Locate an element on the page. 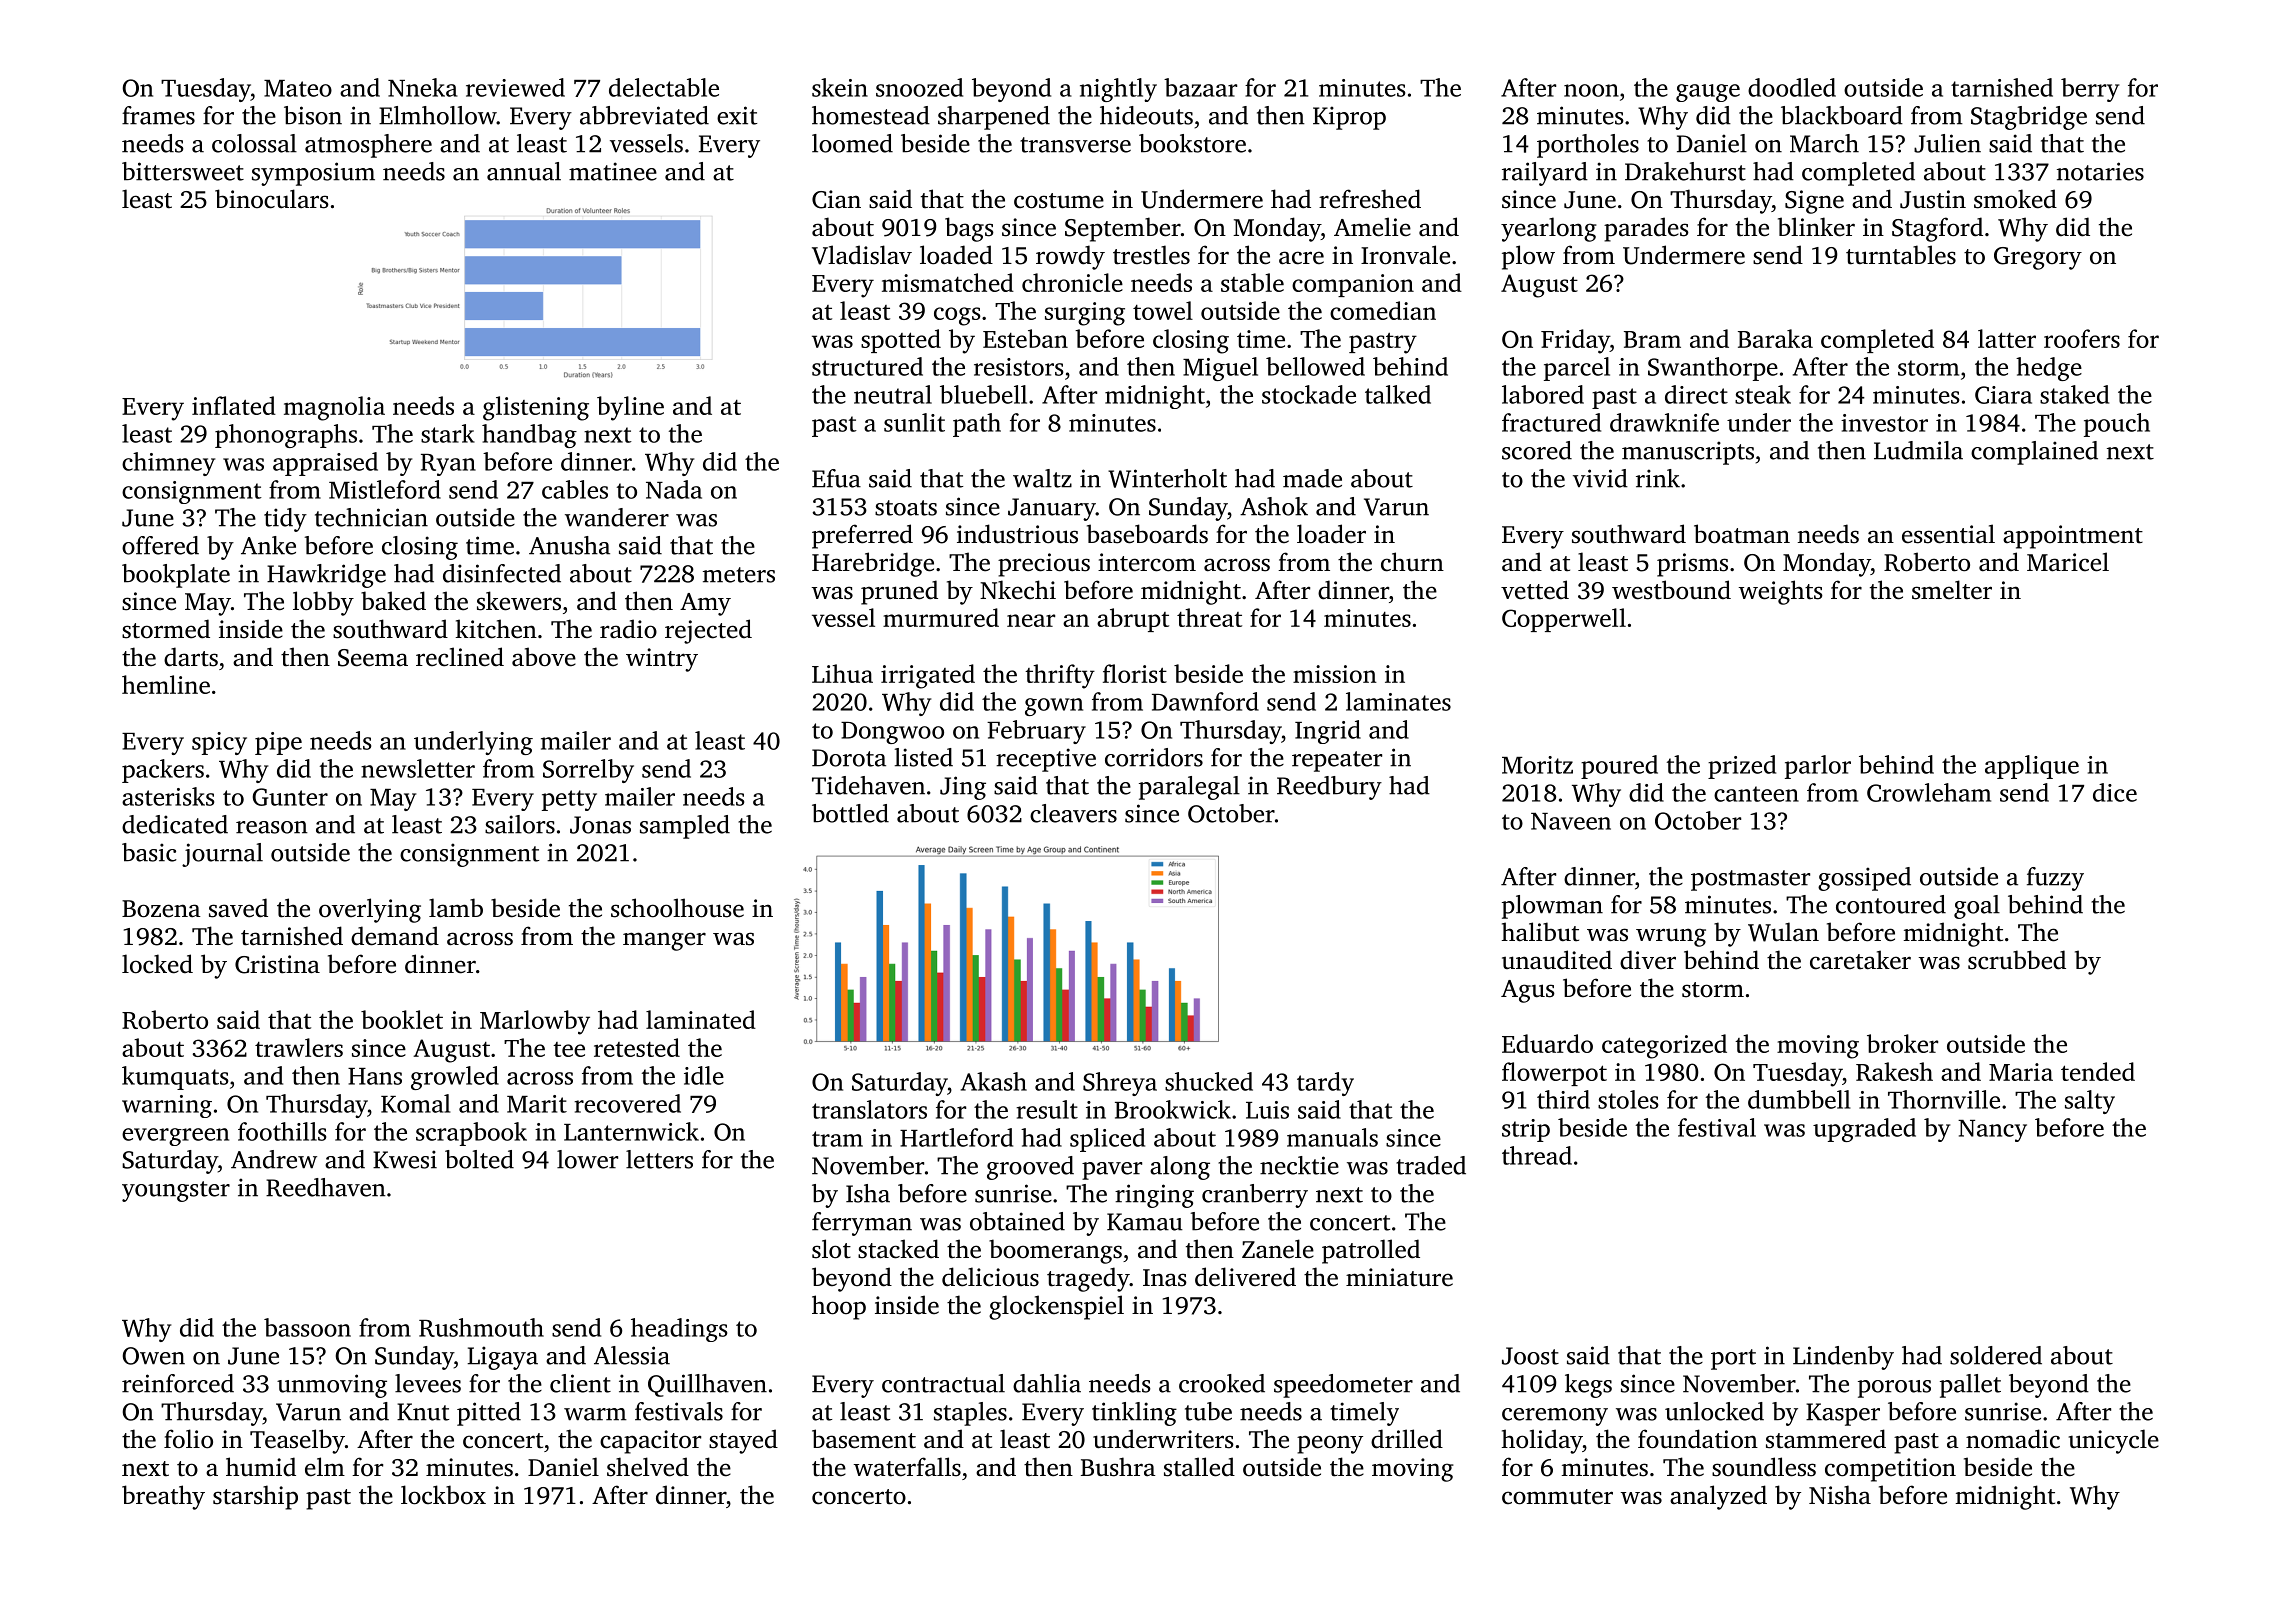 This page has height=1614, width=2282. miniature is located at coordinates (1399, 1277).
